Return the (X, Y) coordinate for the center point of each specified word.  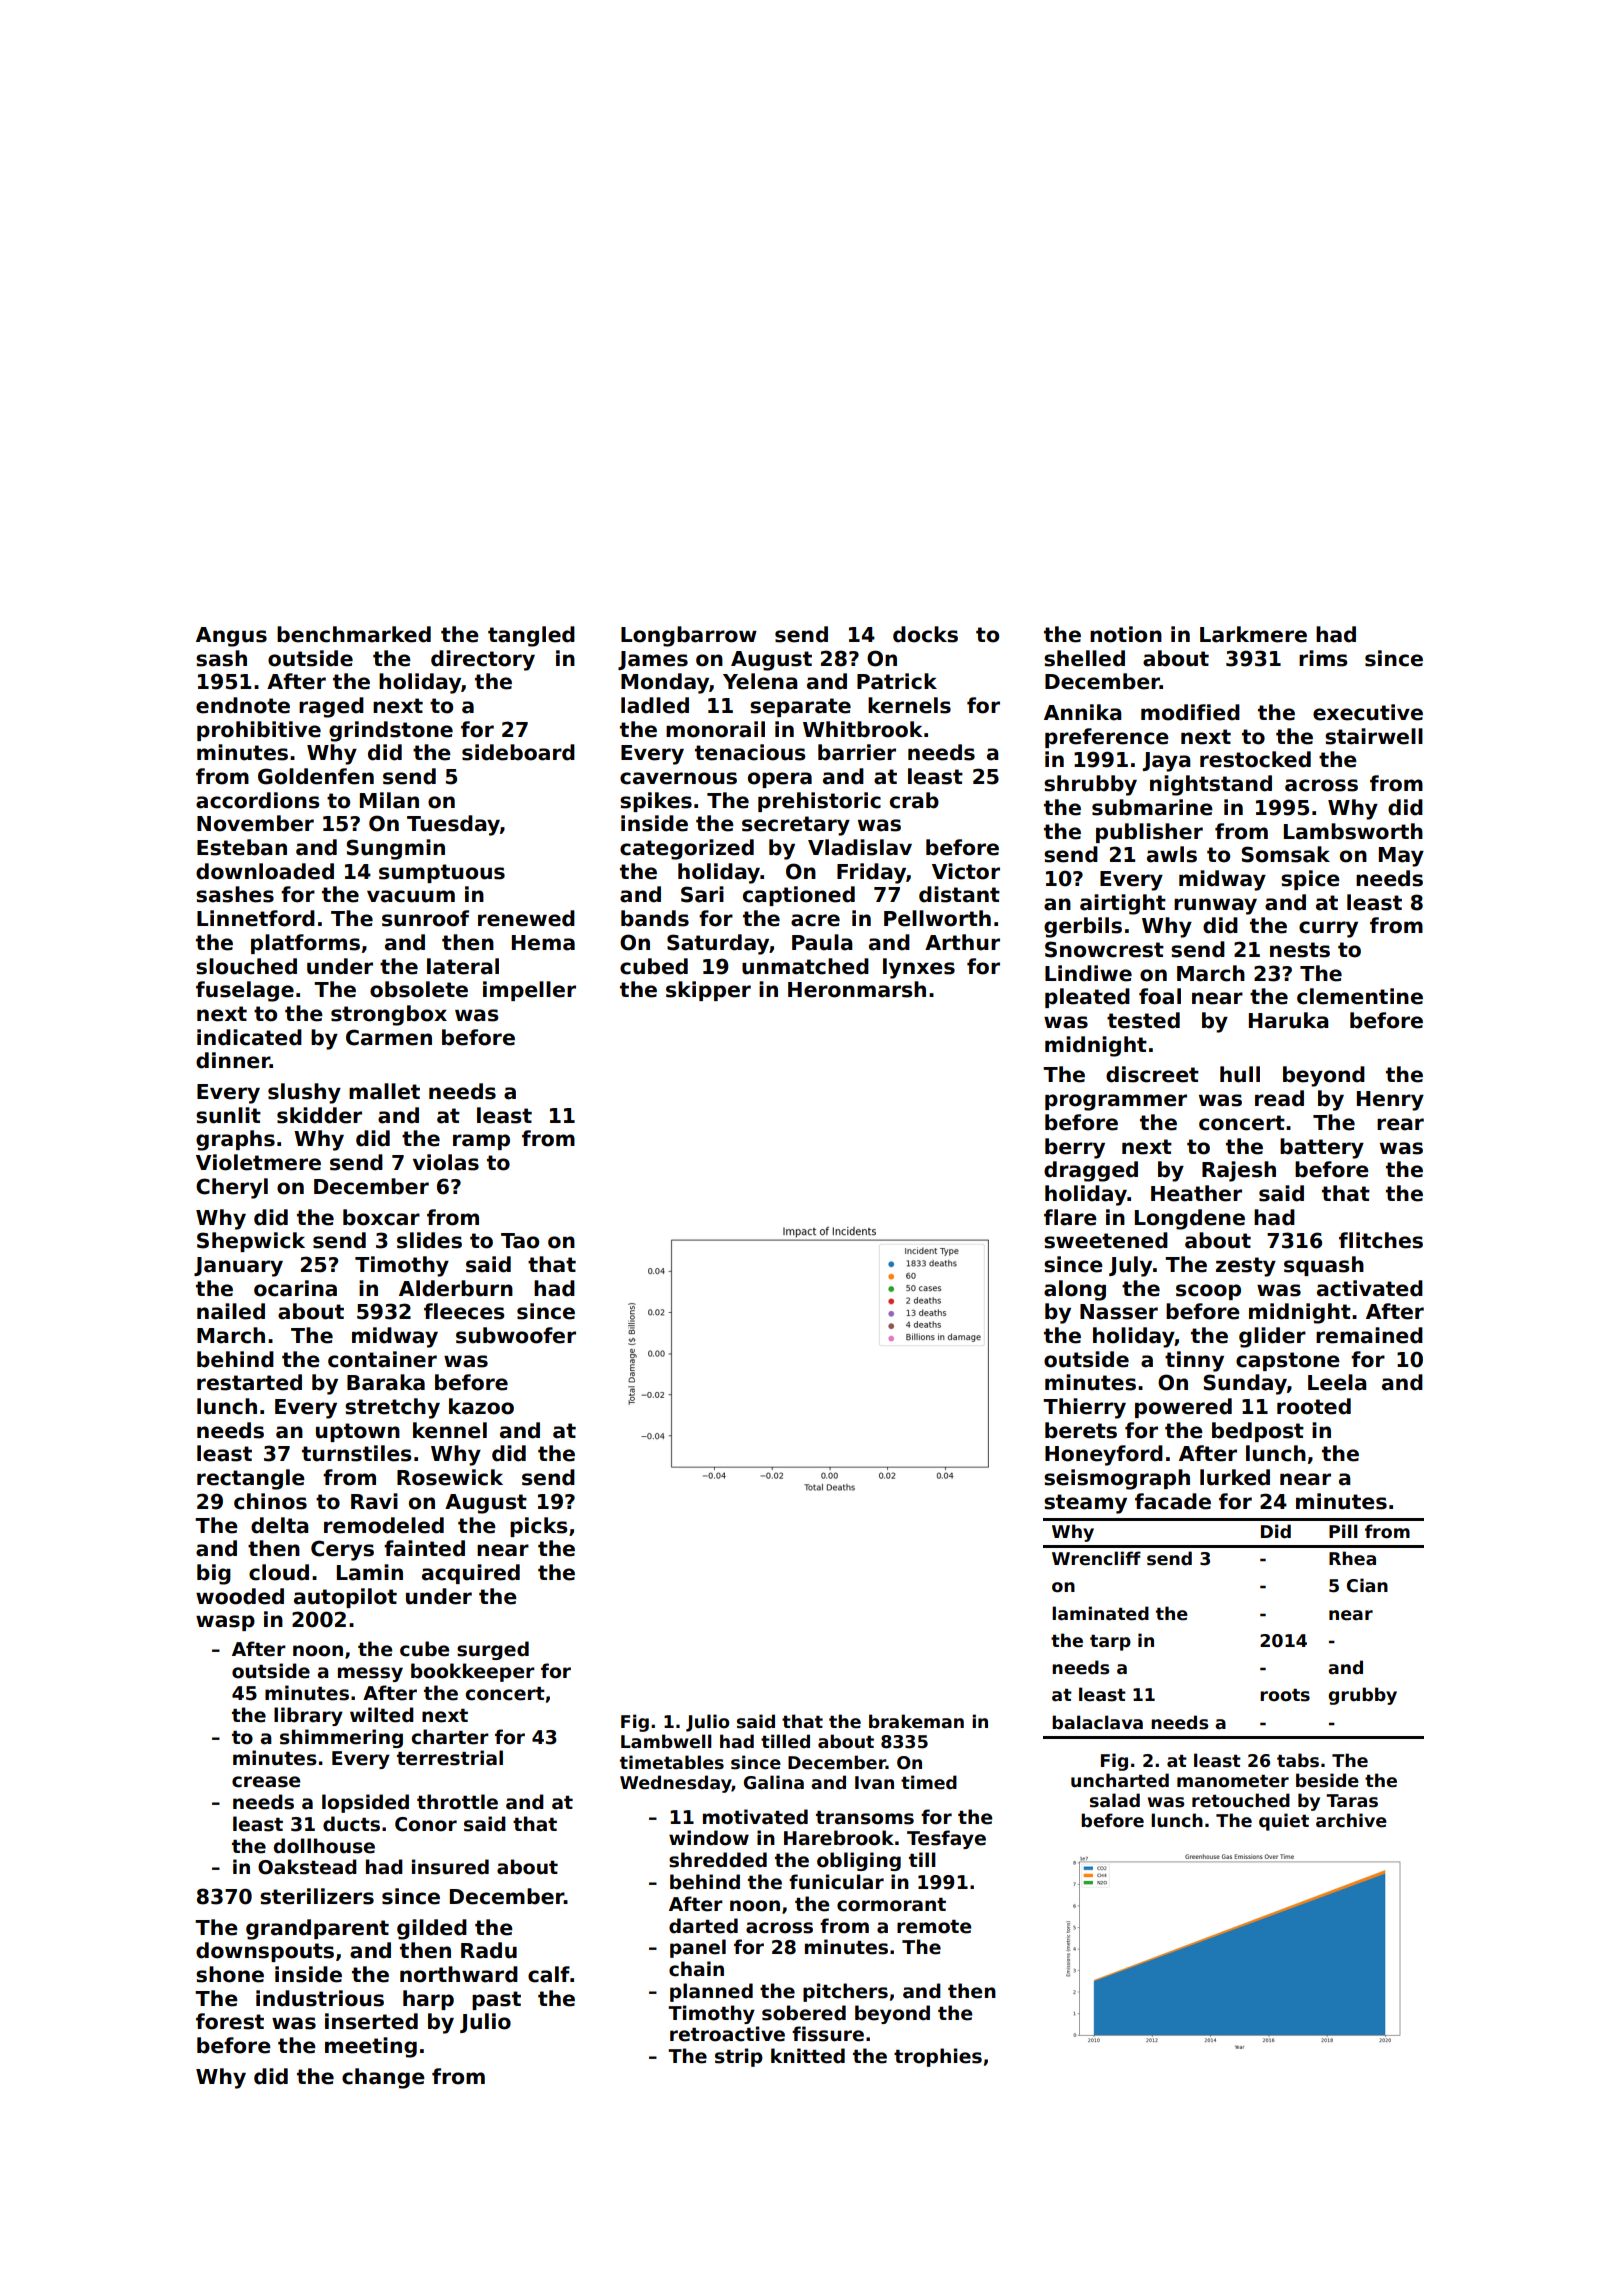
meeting (371, 2047)
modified (1190, 712)
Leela (1337, 1382)
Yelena (760, 681)
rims (1323, 658)
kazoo (481, 1406)
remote (934, 1927)
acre (815, 920)
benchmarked (354, 634)
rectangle (251, 1479)
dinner (233, 1060)
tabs (1298, 1760)
